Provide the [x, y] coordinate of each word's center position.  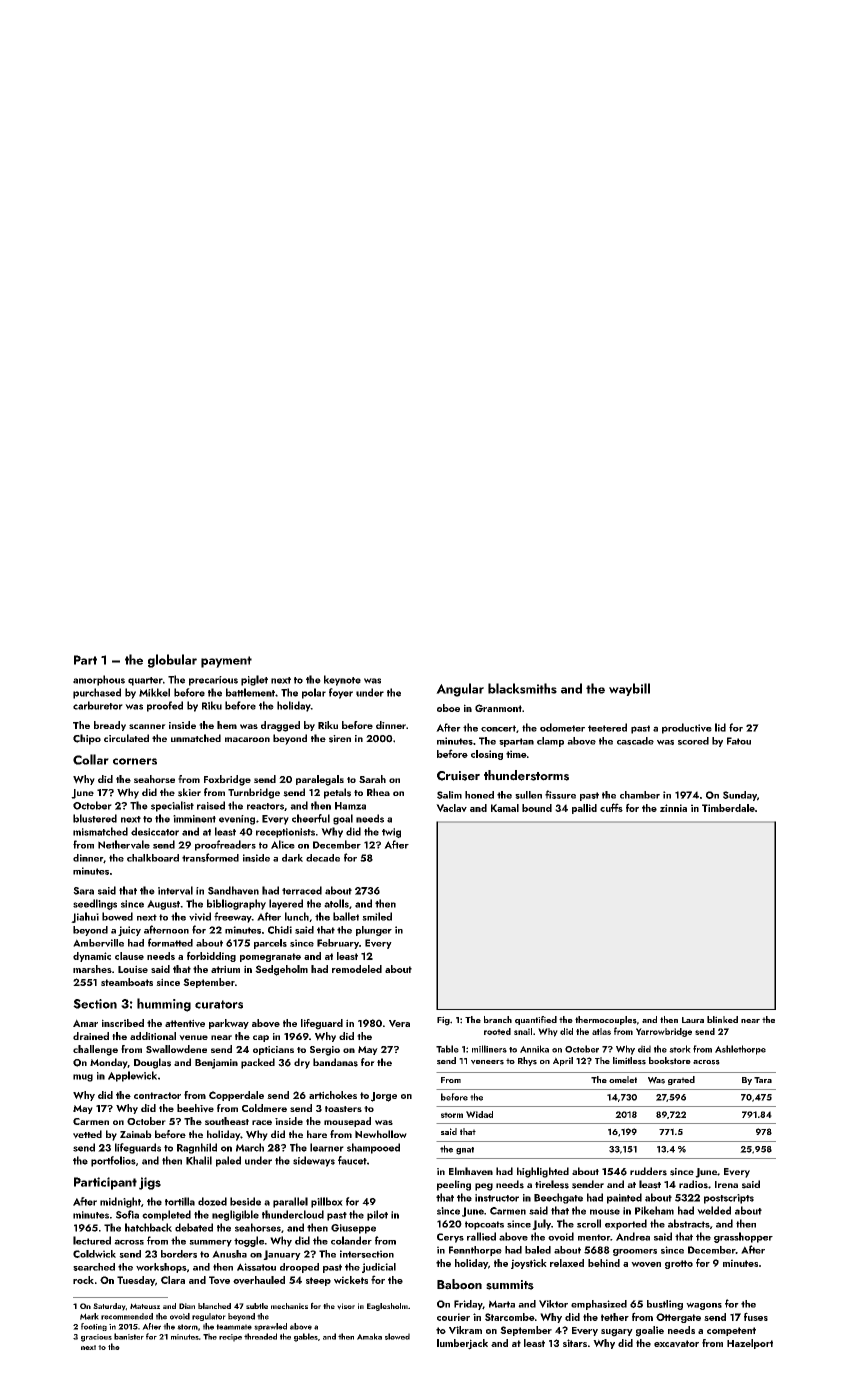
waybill [629, 689]
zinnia [673, 808]
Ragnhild [197, 1148]
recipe [230, 1338]
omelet [623, 1079]
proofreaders [225, 845]
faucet [352, 1160]
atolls [336, 903]
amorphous [99, 680]
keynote [342, 680]
